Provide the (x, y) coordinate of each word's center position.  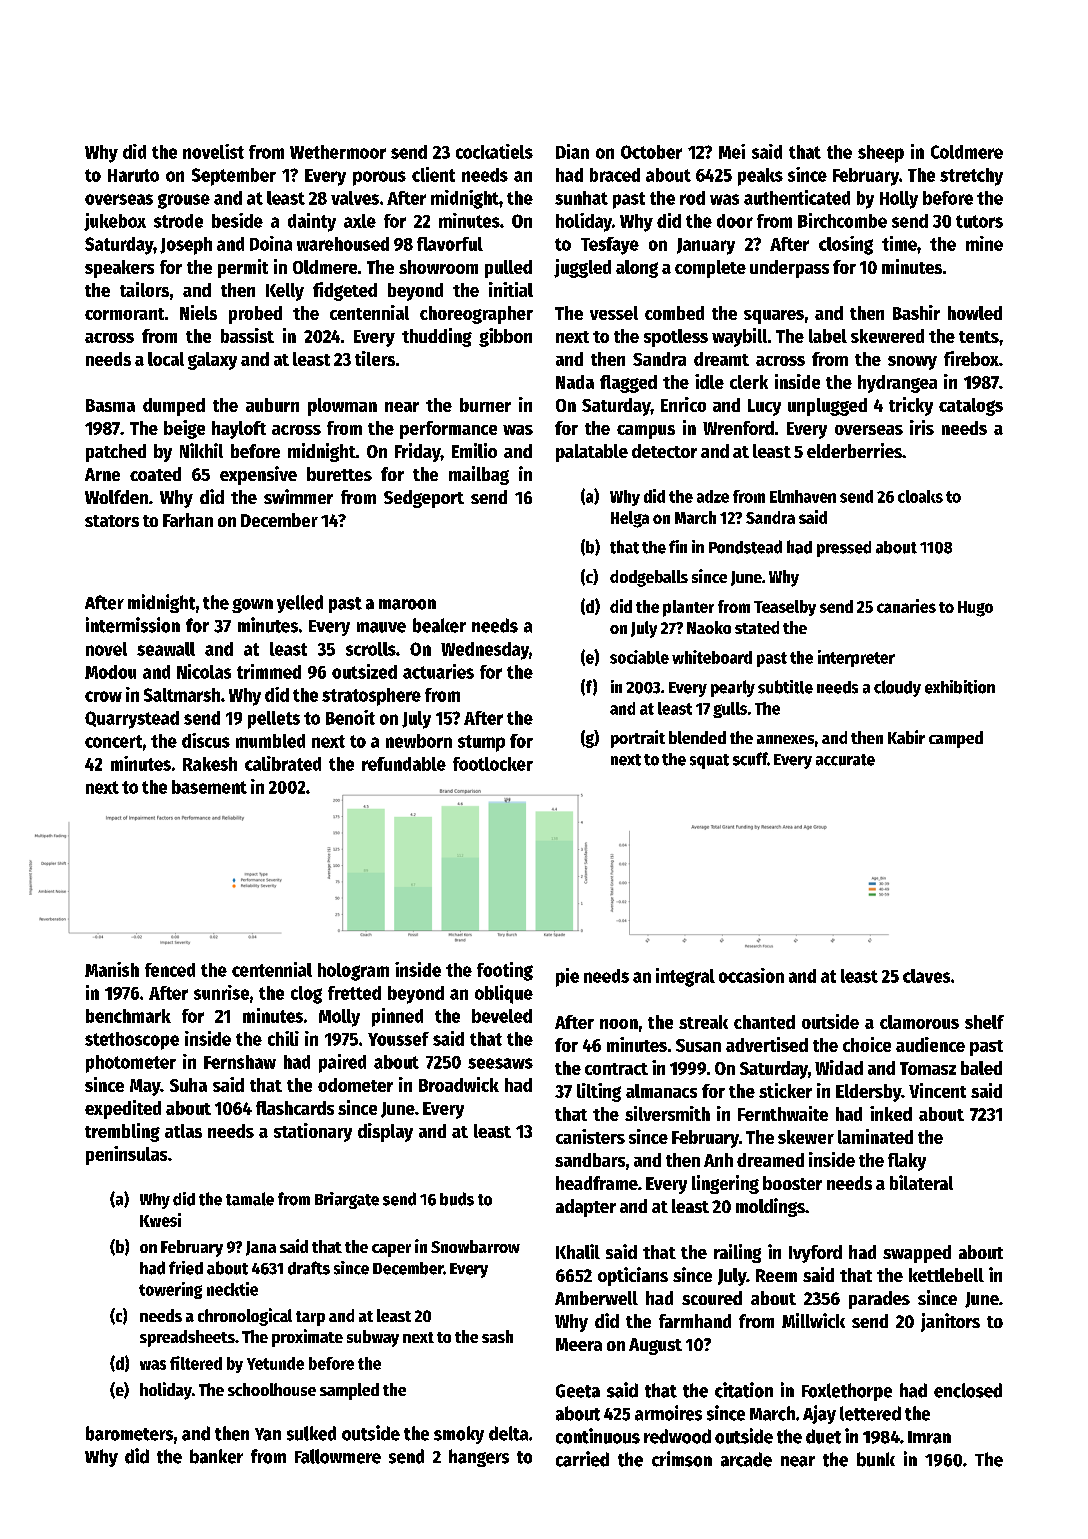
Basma (110, 405)
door (735, 221)
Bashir (916, 312)
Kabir (906, 737)
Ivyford (815, 1254)
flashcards (295, 1108)
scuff (750, 759)
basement (209, 787)
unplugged (827, 407)
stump (481, 743)
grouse (184, 201)
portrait (638, 739)
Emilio (474, 450)
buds (457, 1199)
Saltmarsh (182, 695)
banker (216, 1456)
